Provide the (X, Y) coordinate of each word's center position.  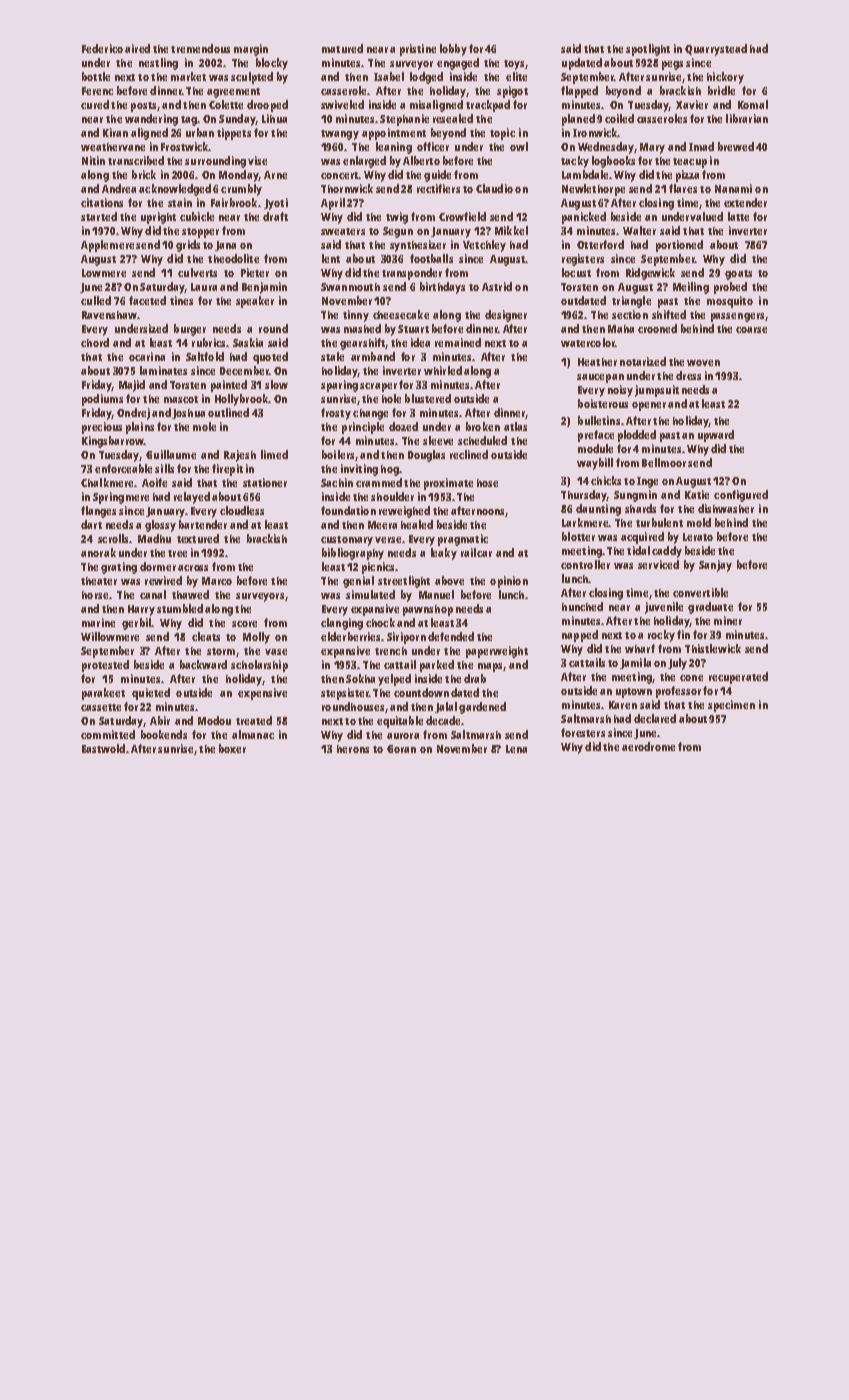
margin (251, 50)
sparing (339, 386)
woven (703, 363)
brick (144, 174)
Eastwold (103, 748)
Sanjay (715, 566)
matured (342, 48)
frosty (336, 414)
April (333, 204)
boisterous (603, 403)
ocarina (147, 356)
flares (683, 188)
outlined (228, 412)
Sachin (337, 482)
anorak (98, 552)
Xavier (692, 104)
